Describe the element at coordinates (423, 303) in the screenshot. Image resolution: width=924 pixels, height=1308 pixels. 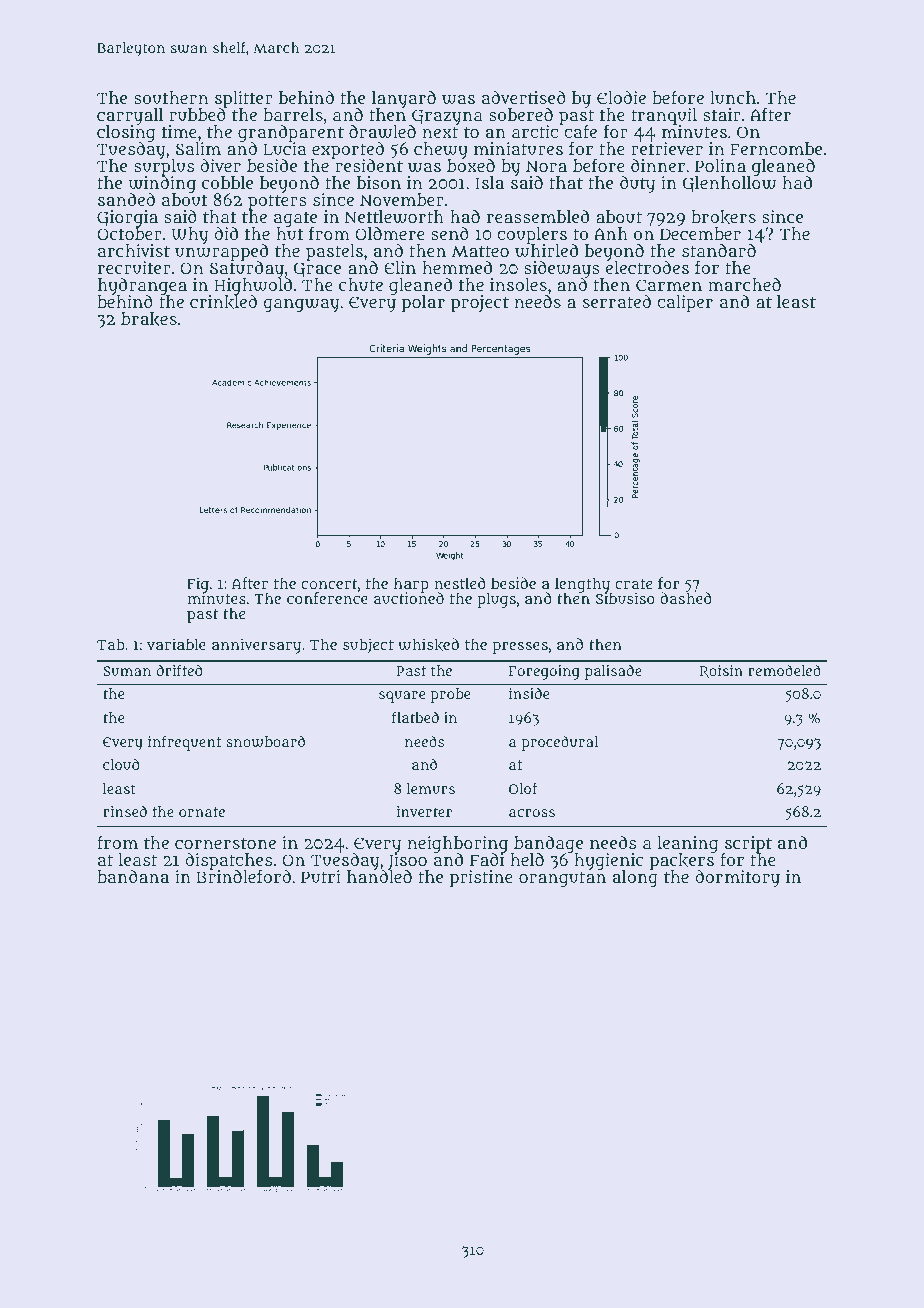
I see `polar` at that location.
